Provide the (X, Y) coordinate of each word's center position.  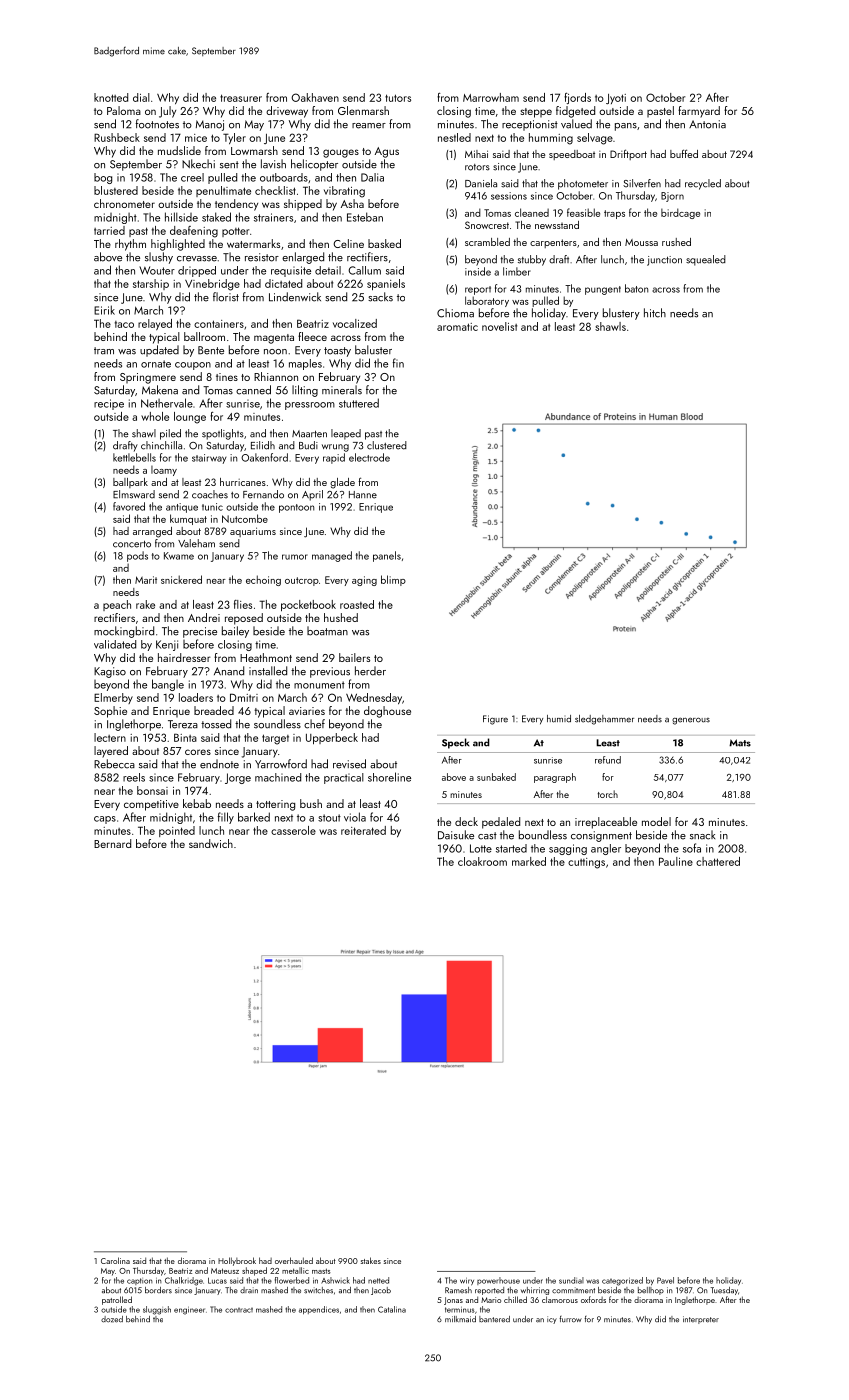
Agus (387, 152)
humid (559, 719)
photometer (583, 184)
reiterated (363, 830)
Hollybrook (237, 1261)
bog (103, 178)
